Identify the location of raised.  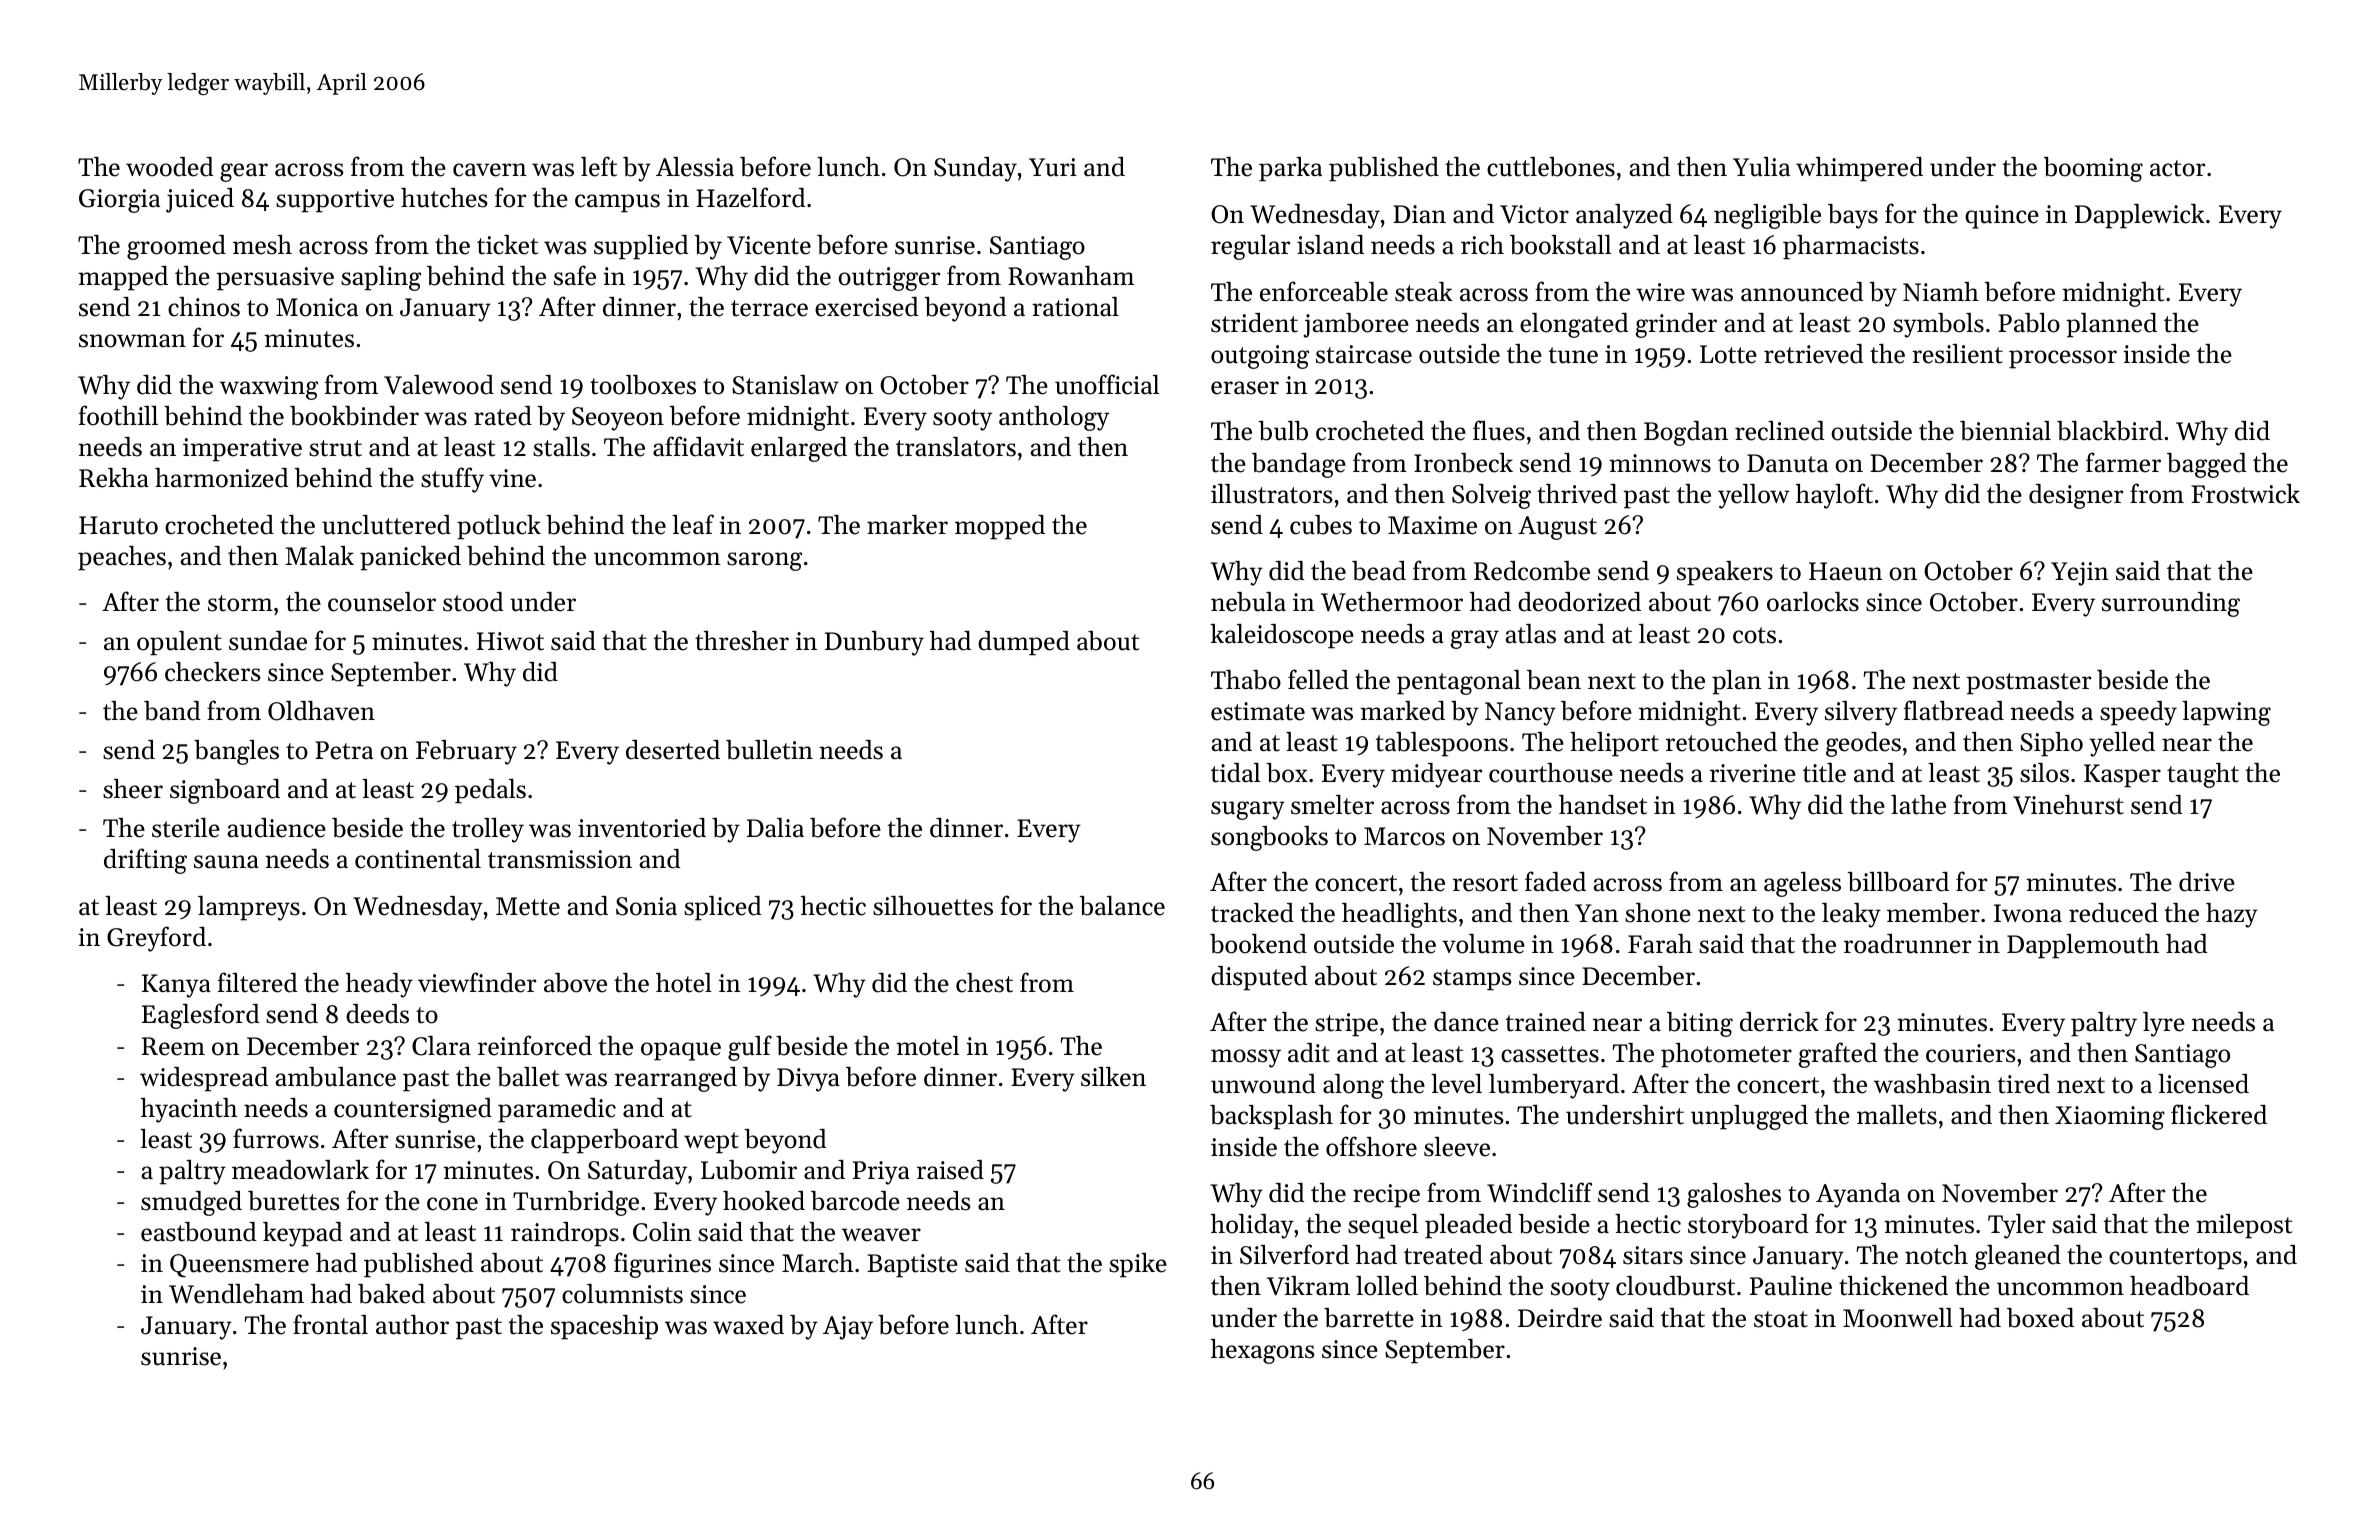
(950, 1170).
